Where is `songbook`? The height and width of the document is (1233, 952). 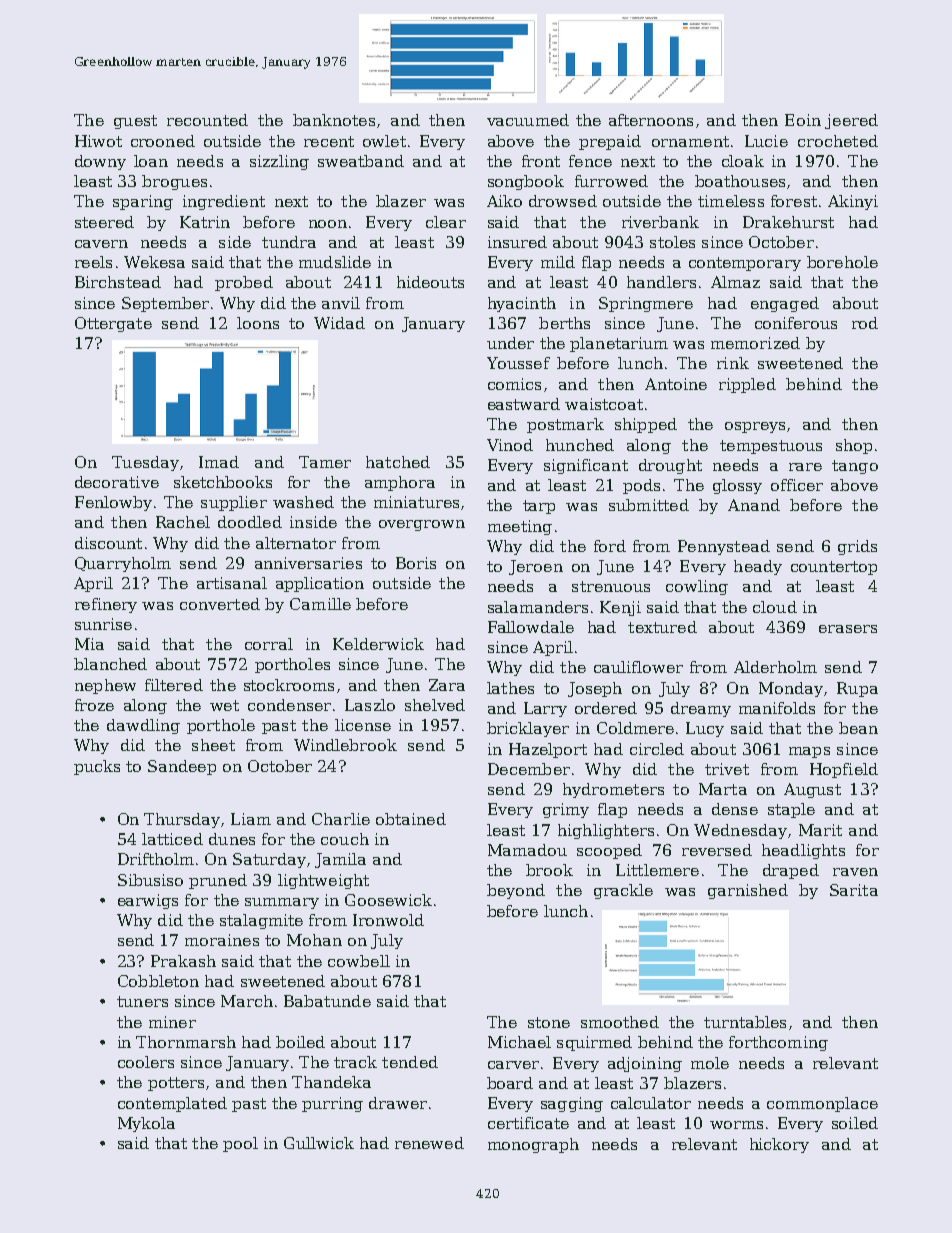 songbook is located at coordinates (526, 182).
